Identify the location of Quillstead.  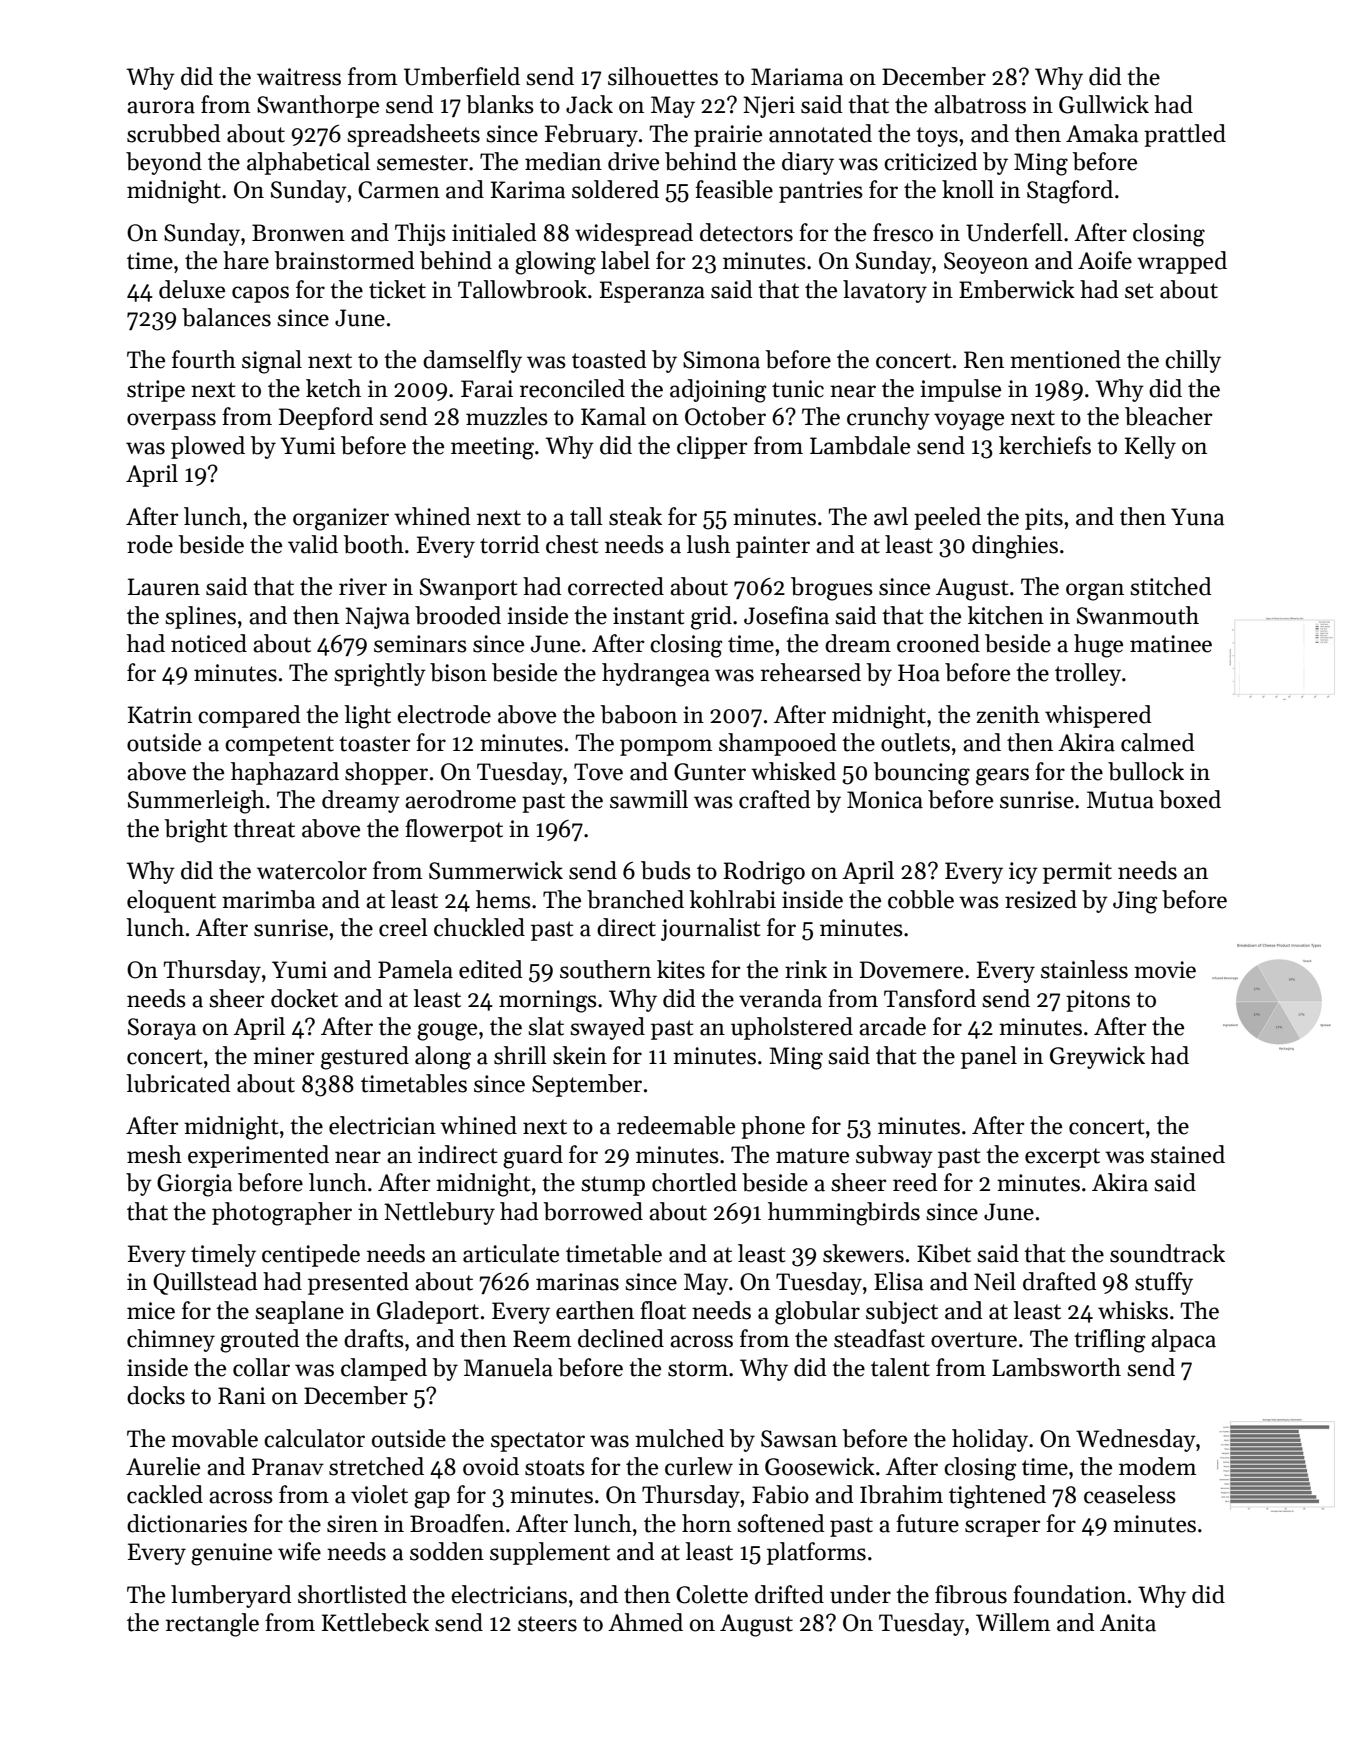
(205, 1283).
